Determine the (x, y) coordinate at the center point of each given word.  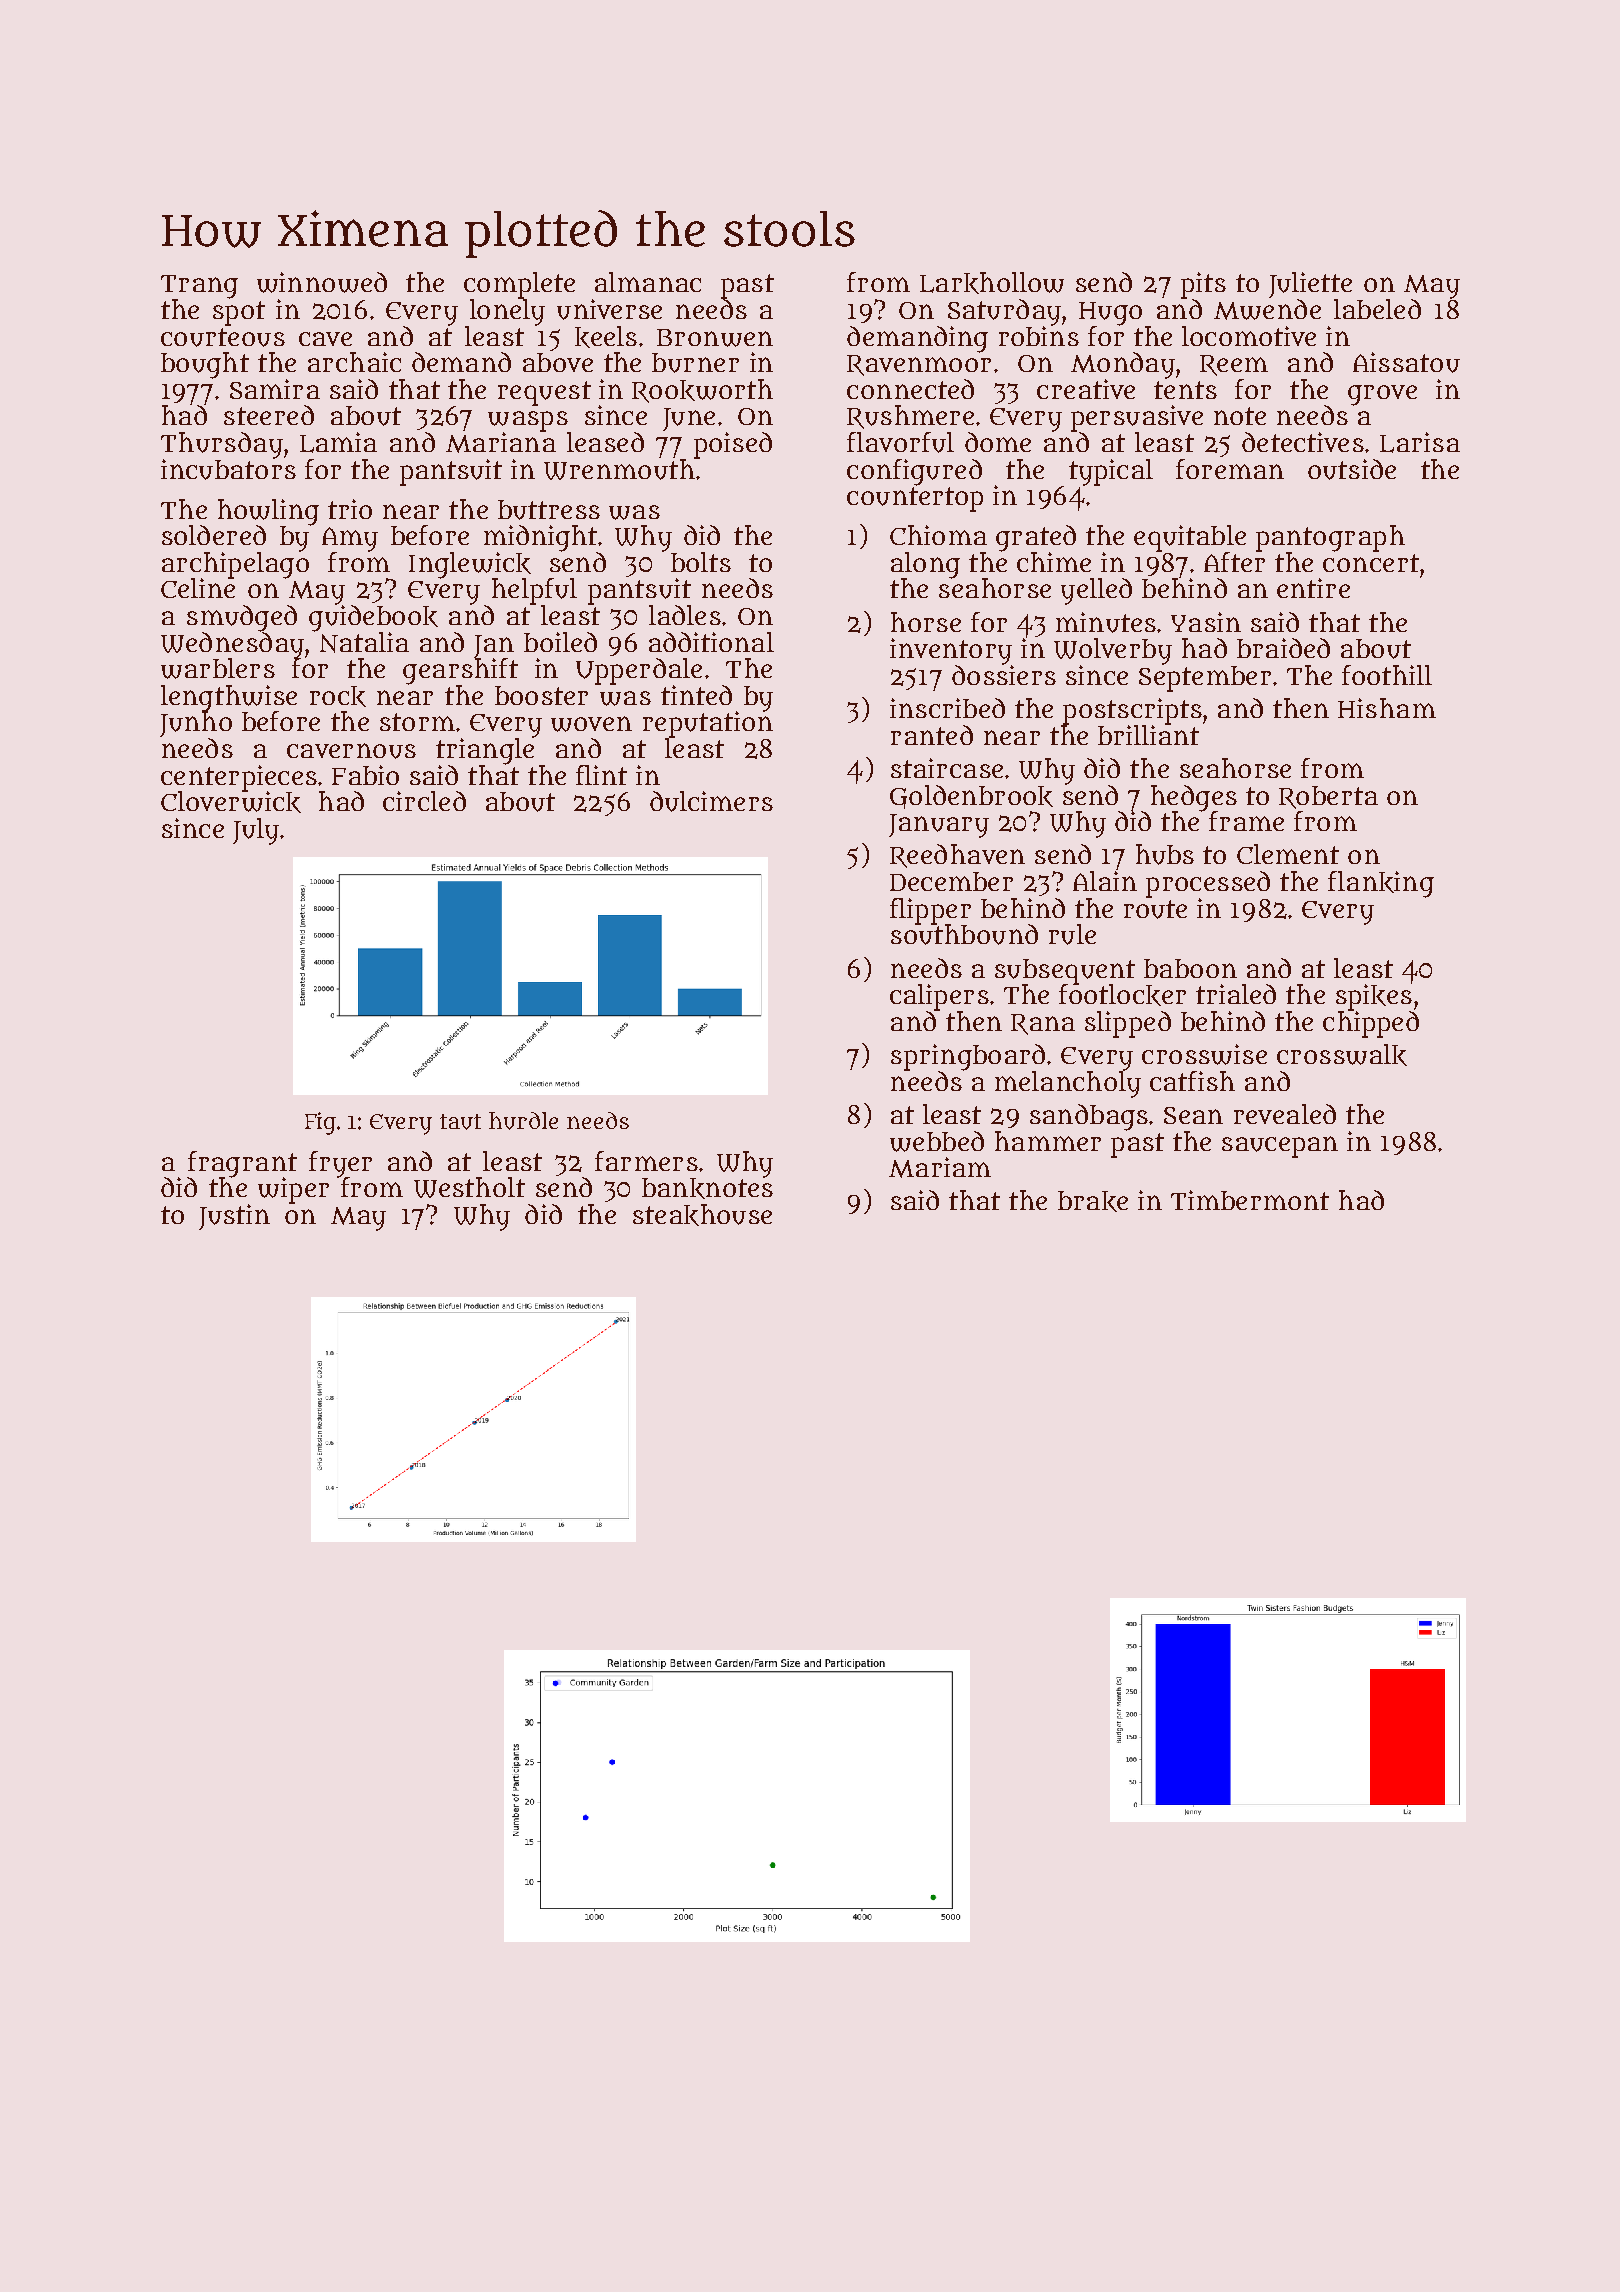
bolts (701, 562)
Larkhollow (992, 283)
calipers (939, 997)
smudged (242, 618)
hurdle (523, 1121)
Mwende (1267, 309)
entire (1313, 588)
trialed (1236, 994)
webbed (937, 1141)
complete (519, 285)
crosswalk (1342, 1055)
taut (460, 1122)
